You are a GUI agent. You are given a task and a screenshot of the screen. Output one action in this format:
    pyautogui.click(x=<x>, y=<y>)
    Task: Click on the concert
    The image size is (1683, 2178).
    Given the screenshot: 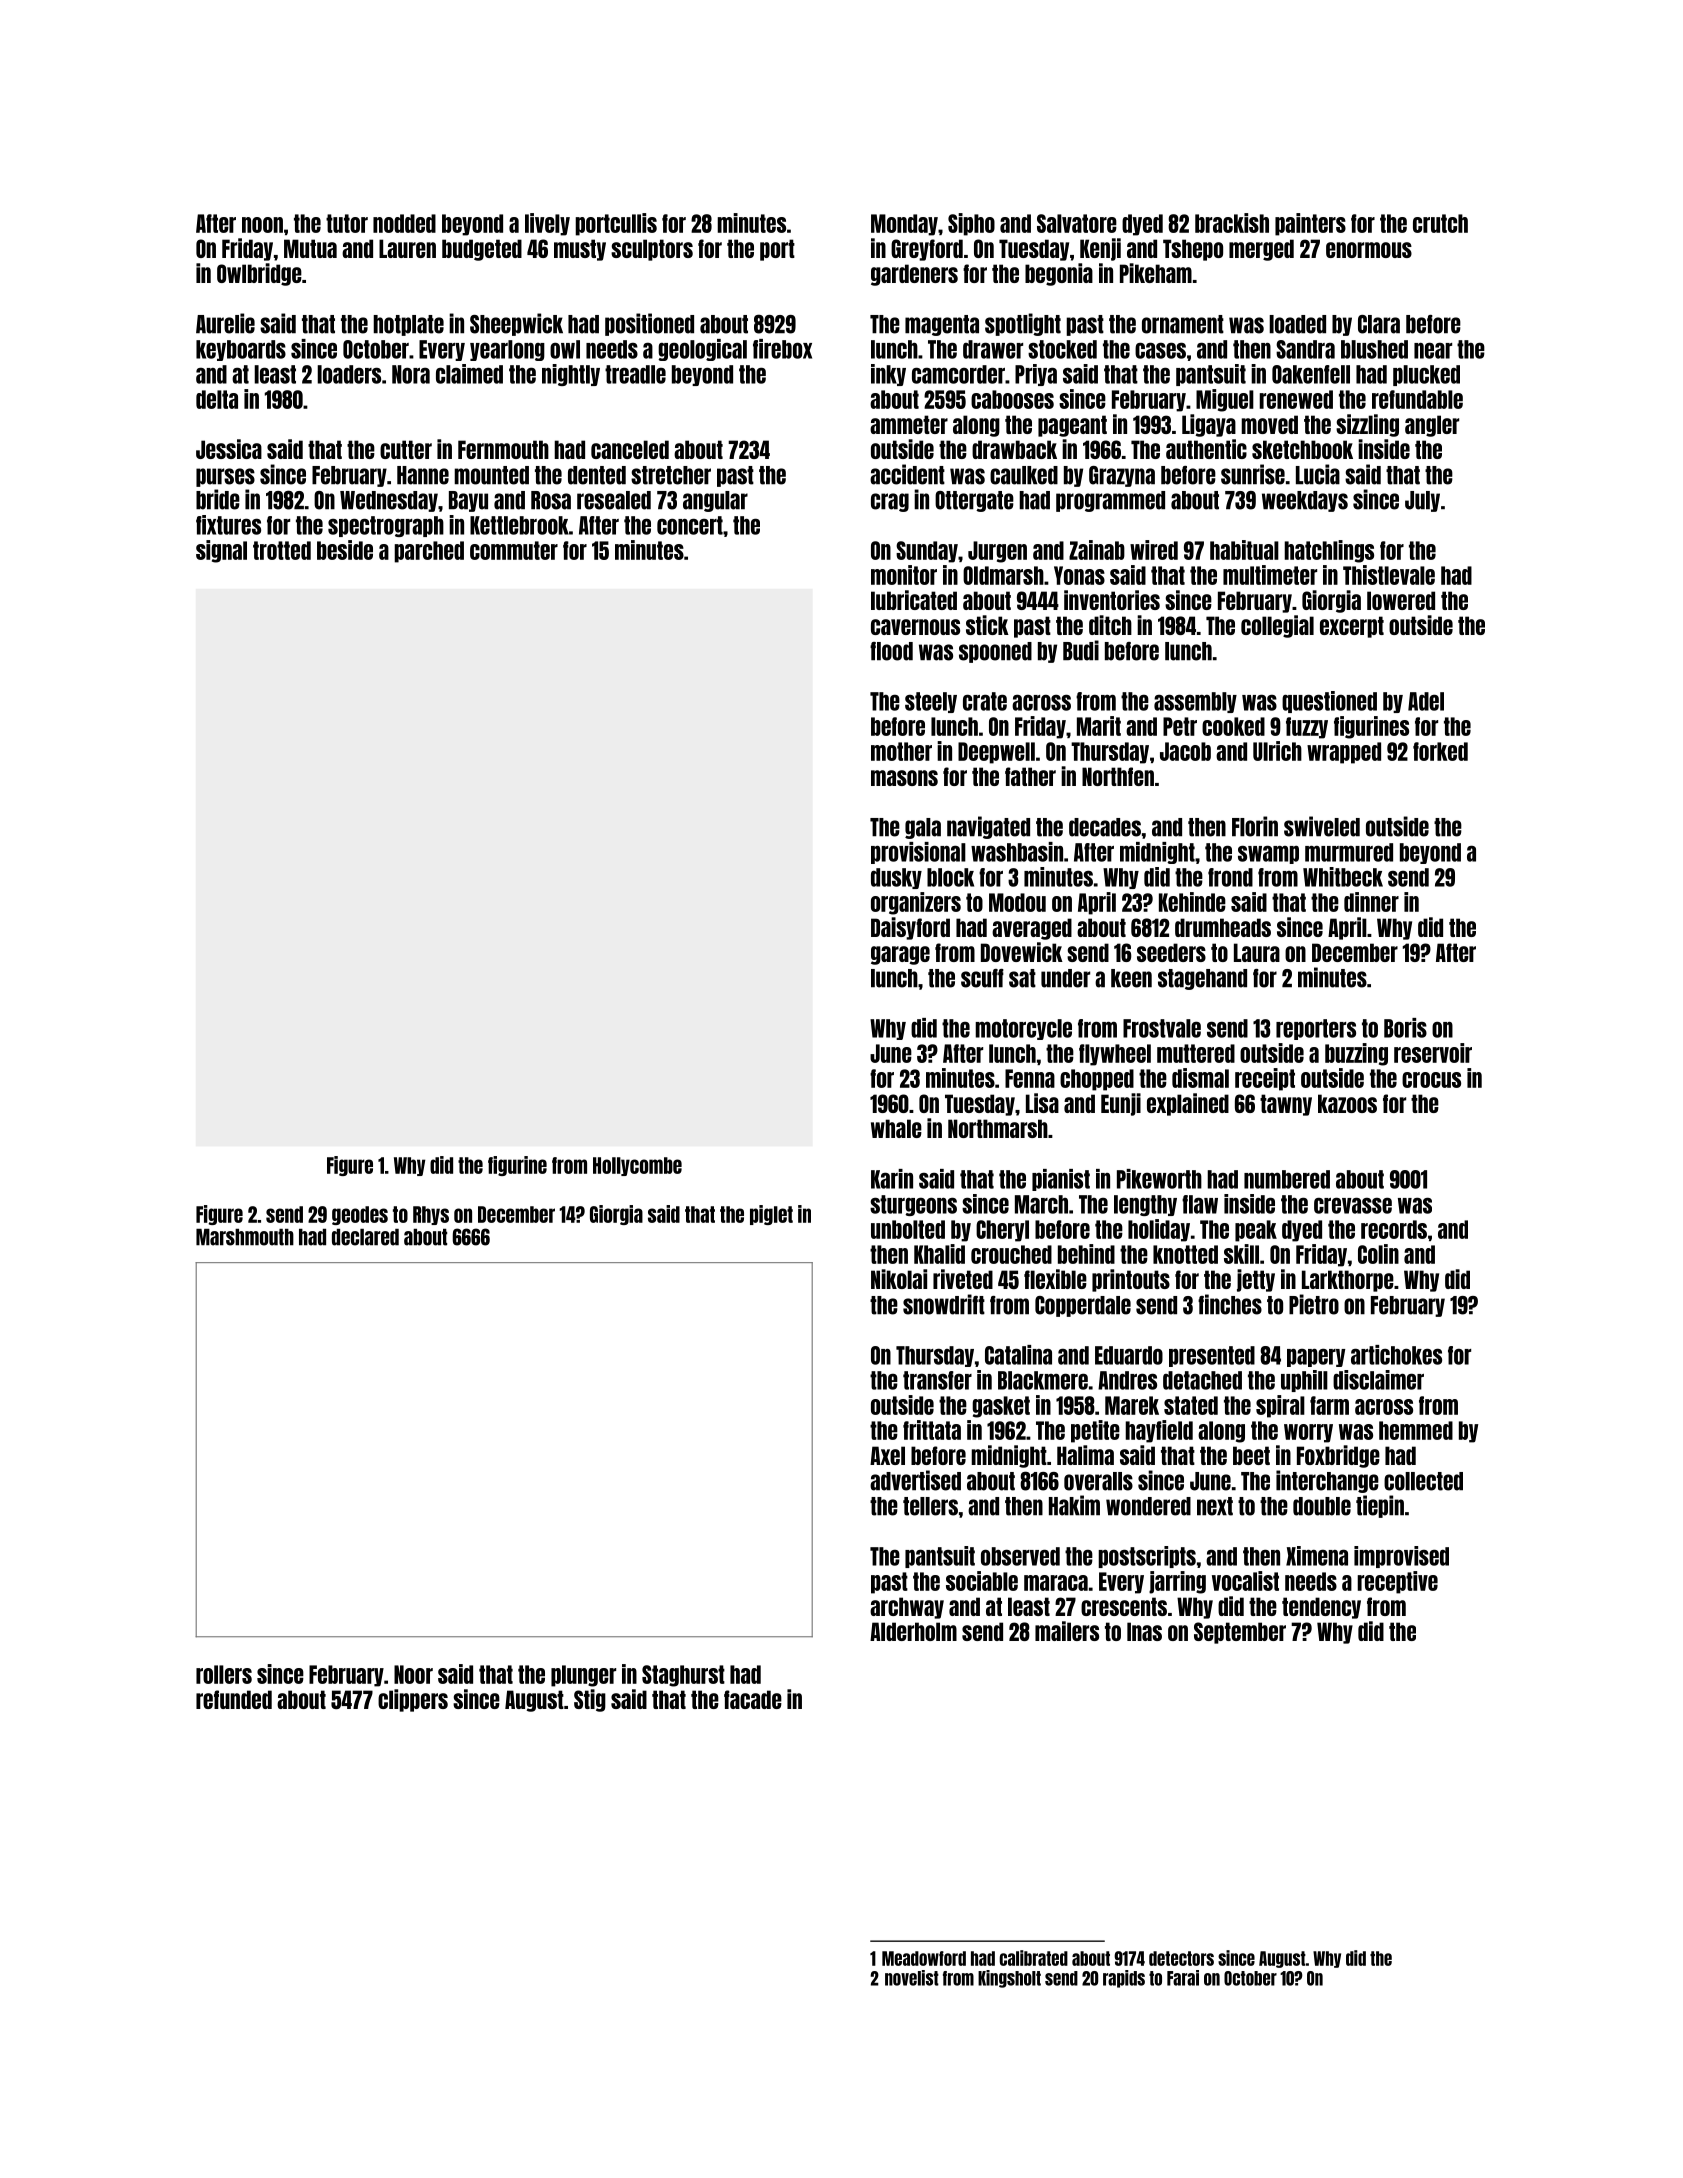 What is the action you would take?
    pyautogui.click(x=690, y=525)
